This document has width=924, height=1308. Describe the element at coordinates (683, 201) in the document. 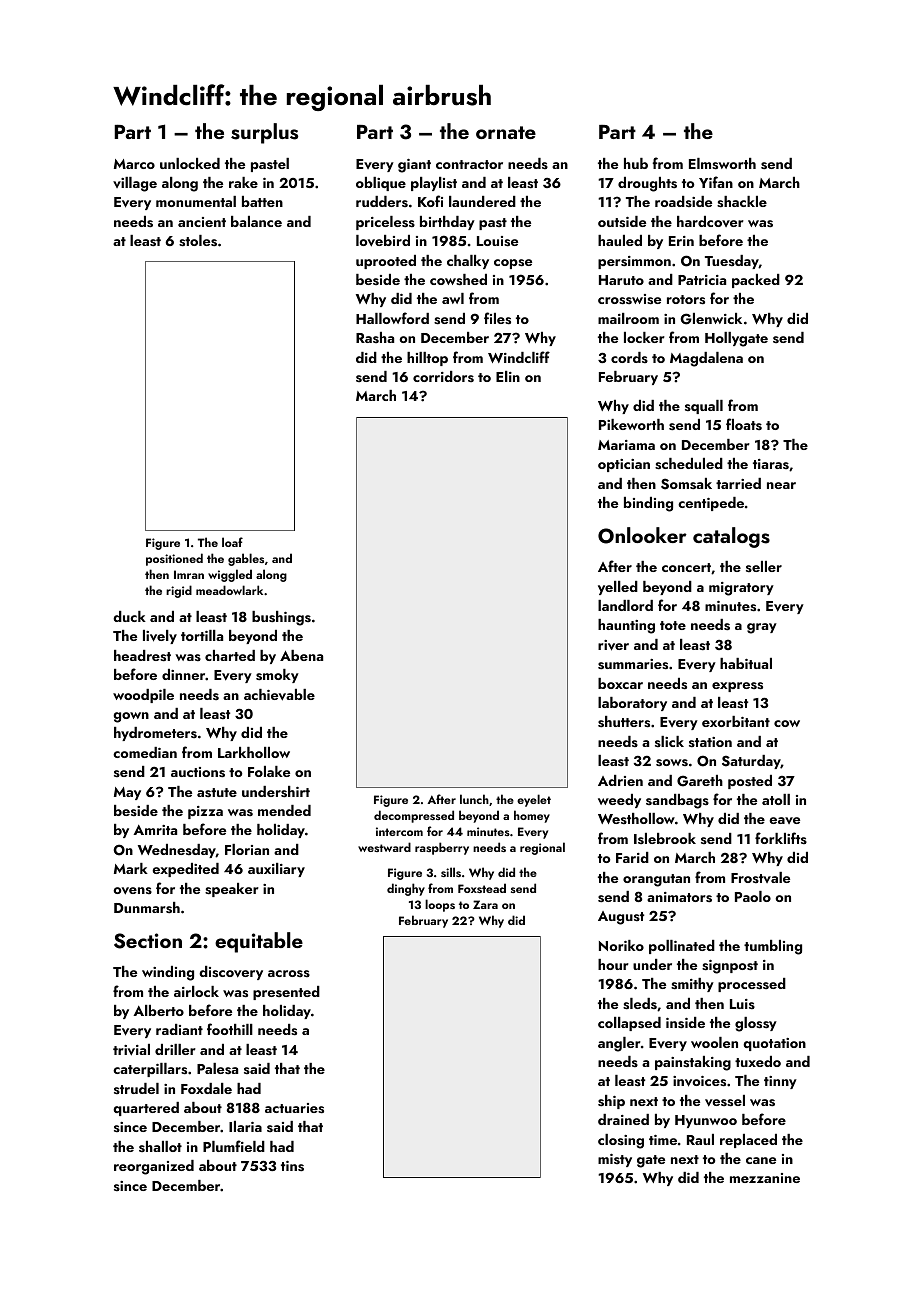

I see `roadside` at that location.
